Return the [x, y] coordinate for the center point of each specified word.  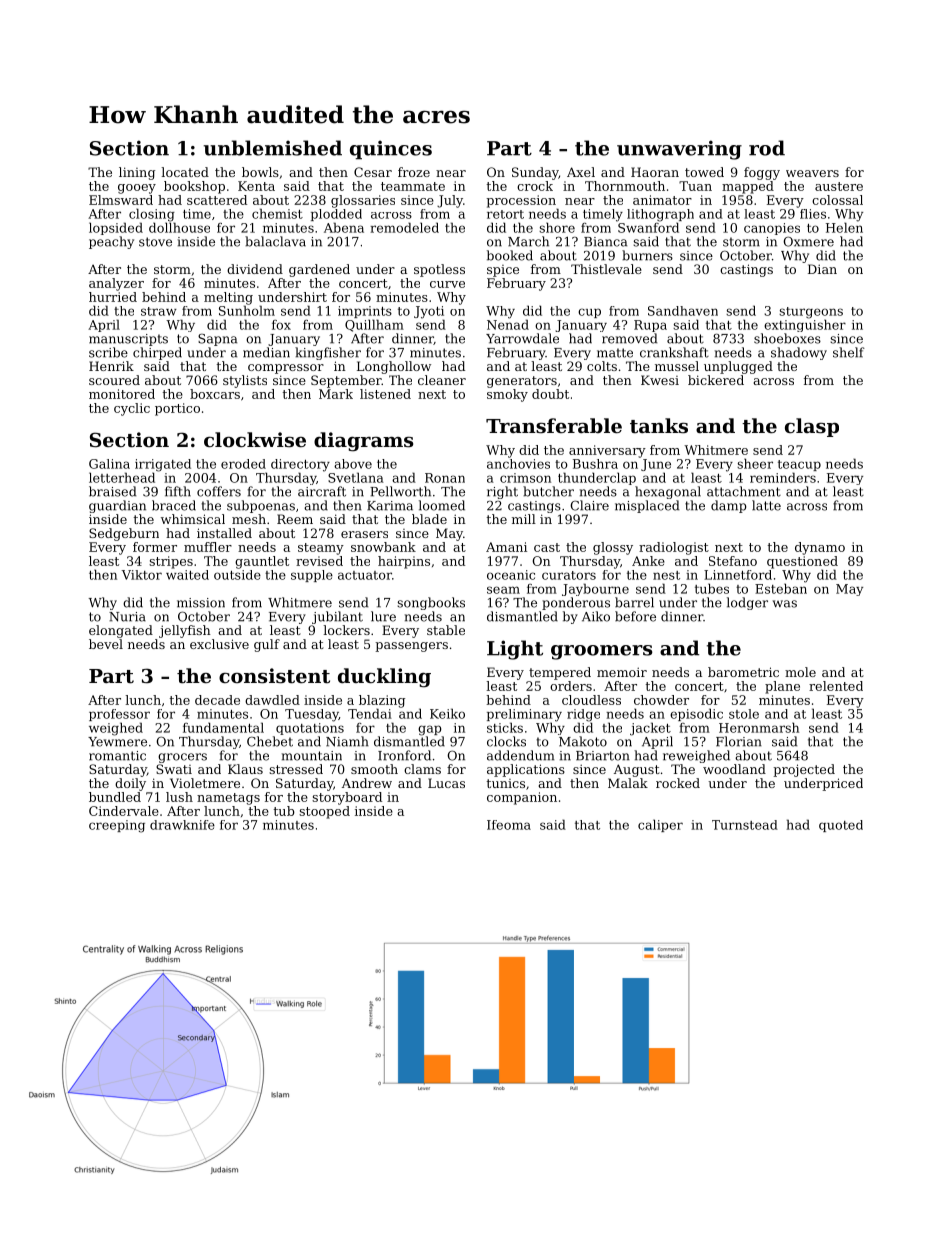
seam [503, 590]
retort [505, 214]
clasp [812, 427]
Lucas [446, 783]
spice [503, 271]
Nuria [127, 617]
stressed [296, 769]
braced [174, 505]
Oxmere [808, 241]
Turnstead [745, 825]
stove [155, 242]
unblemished [273, 148]
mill [524, 519]
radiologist [674, 548]
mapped [748, 187]
